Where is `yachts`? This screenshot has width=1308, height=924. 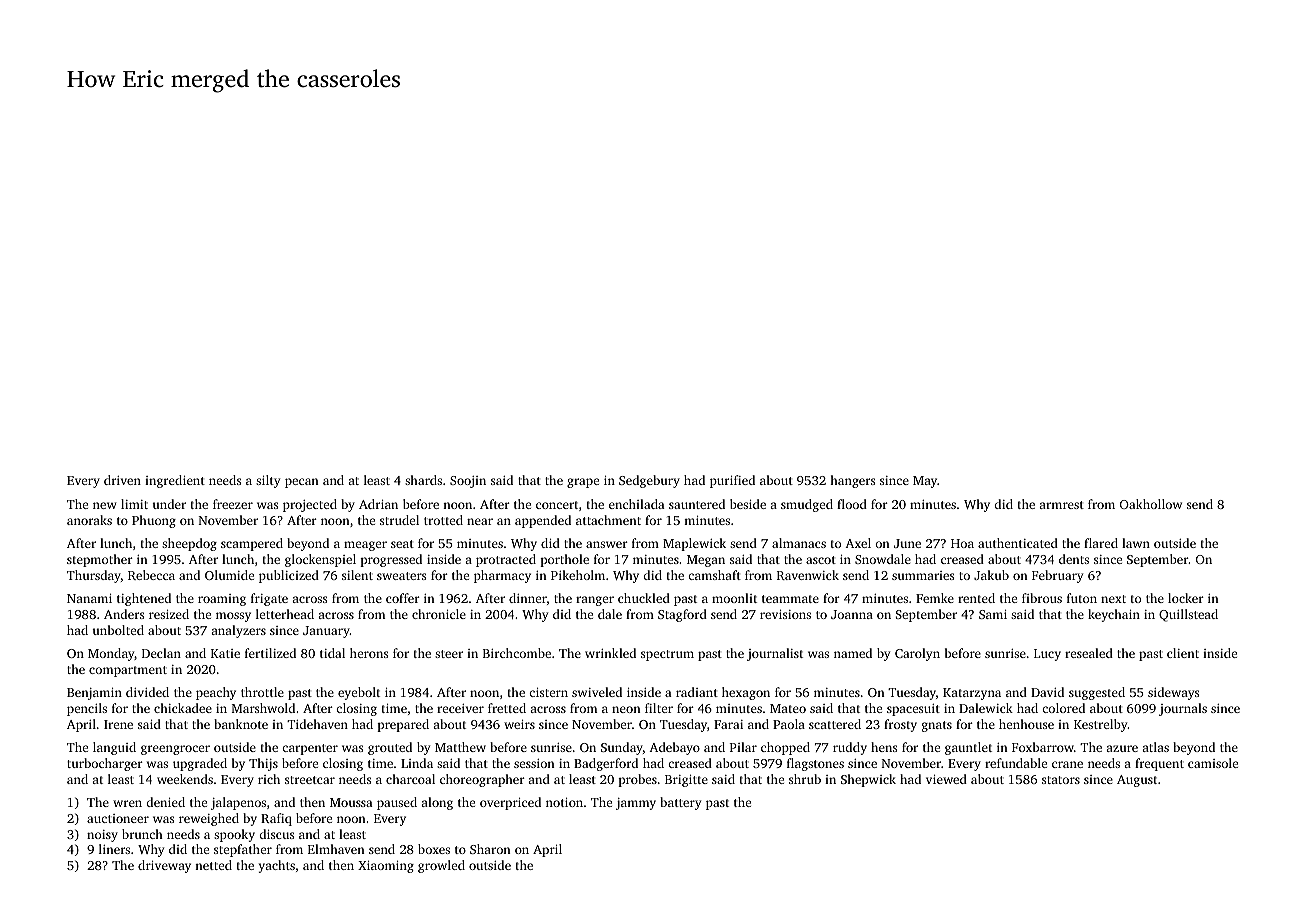 yachts is located at coordinates (276, 866).
